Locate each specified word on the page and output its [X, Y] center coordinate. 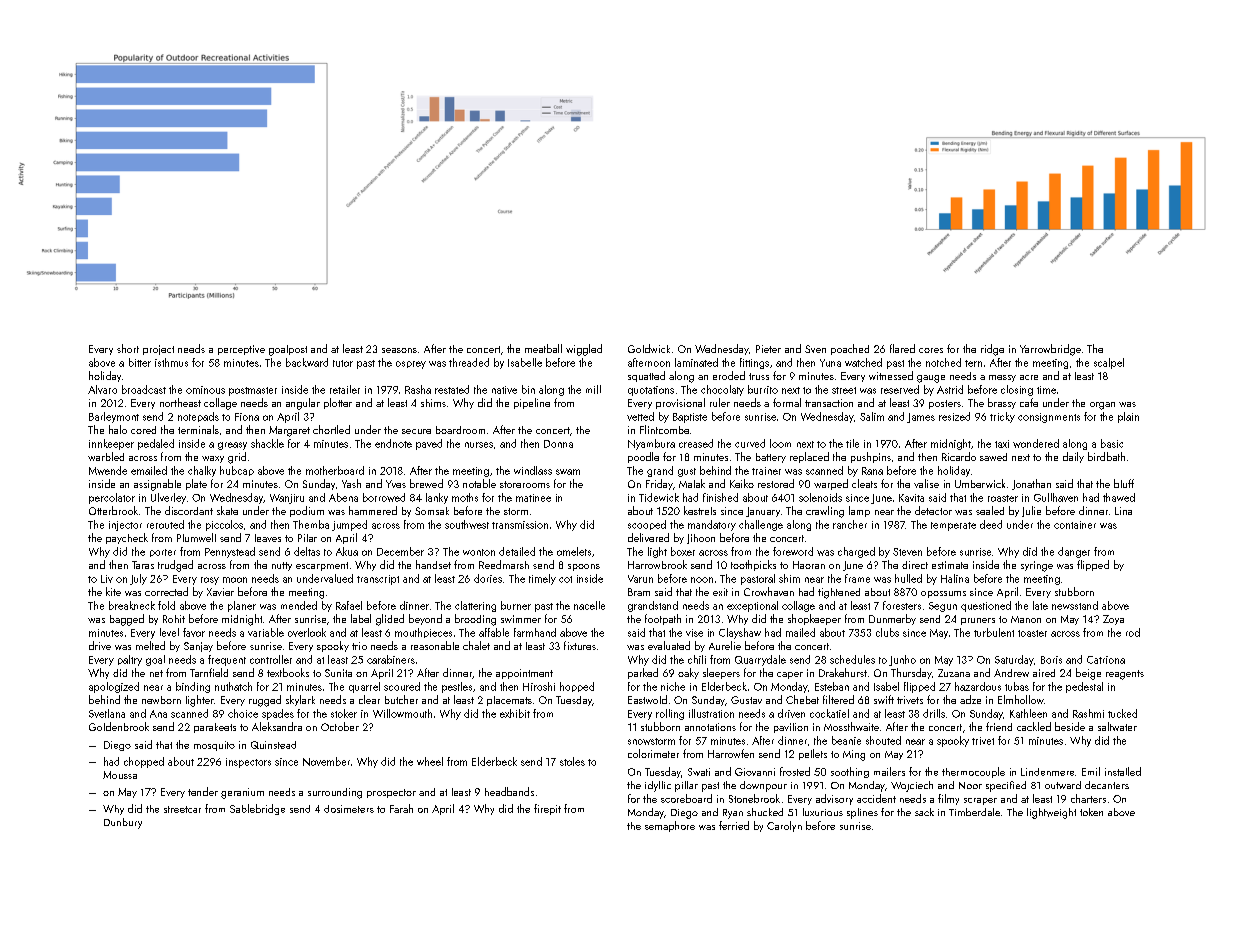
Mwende [108, 470]
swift [884, 699]
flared [902, 348]
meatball [543, 348]
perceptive [241, 350]
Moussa [120, 775]
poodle [643, 457]
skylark [300, 700]
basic [1112, 443]
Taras [143, 565]
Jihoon [701, 539]
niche [673, 686]
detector [933, 510]
